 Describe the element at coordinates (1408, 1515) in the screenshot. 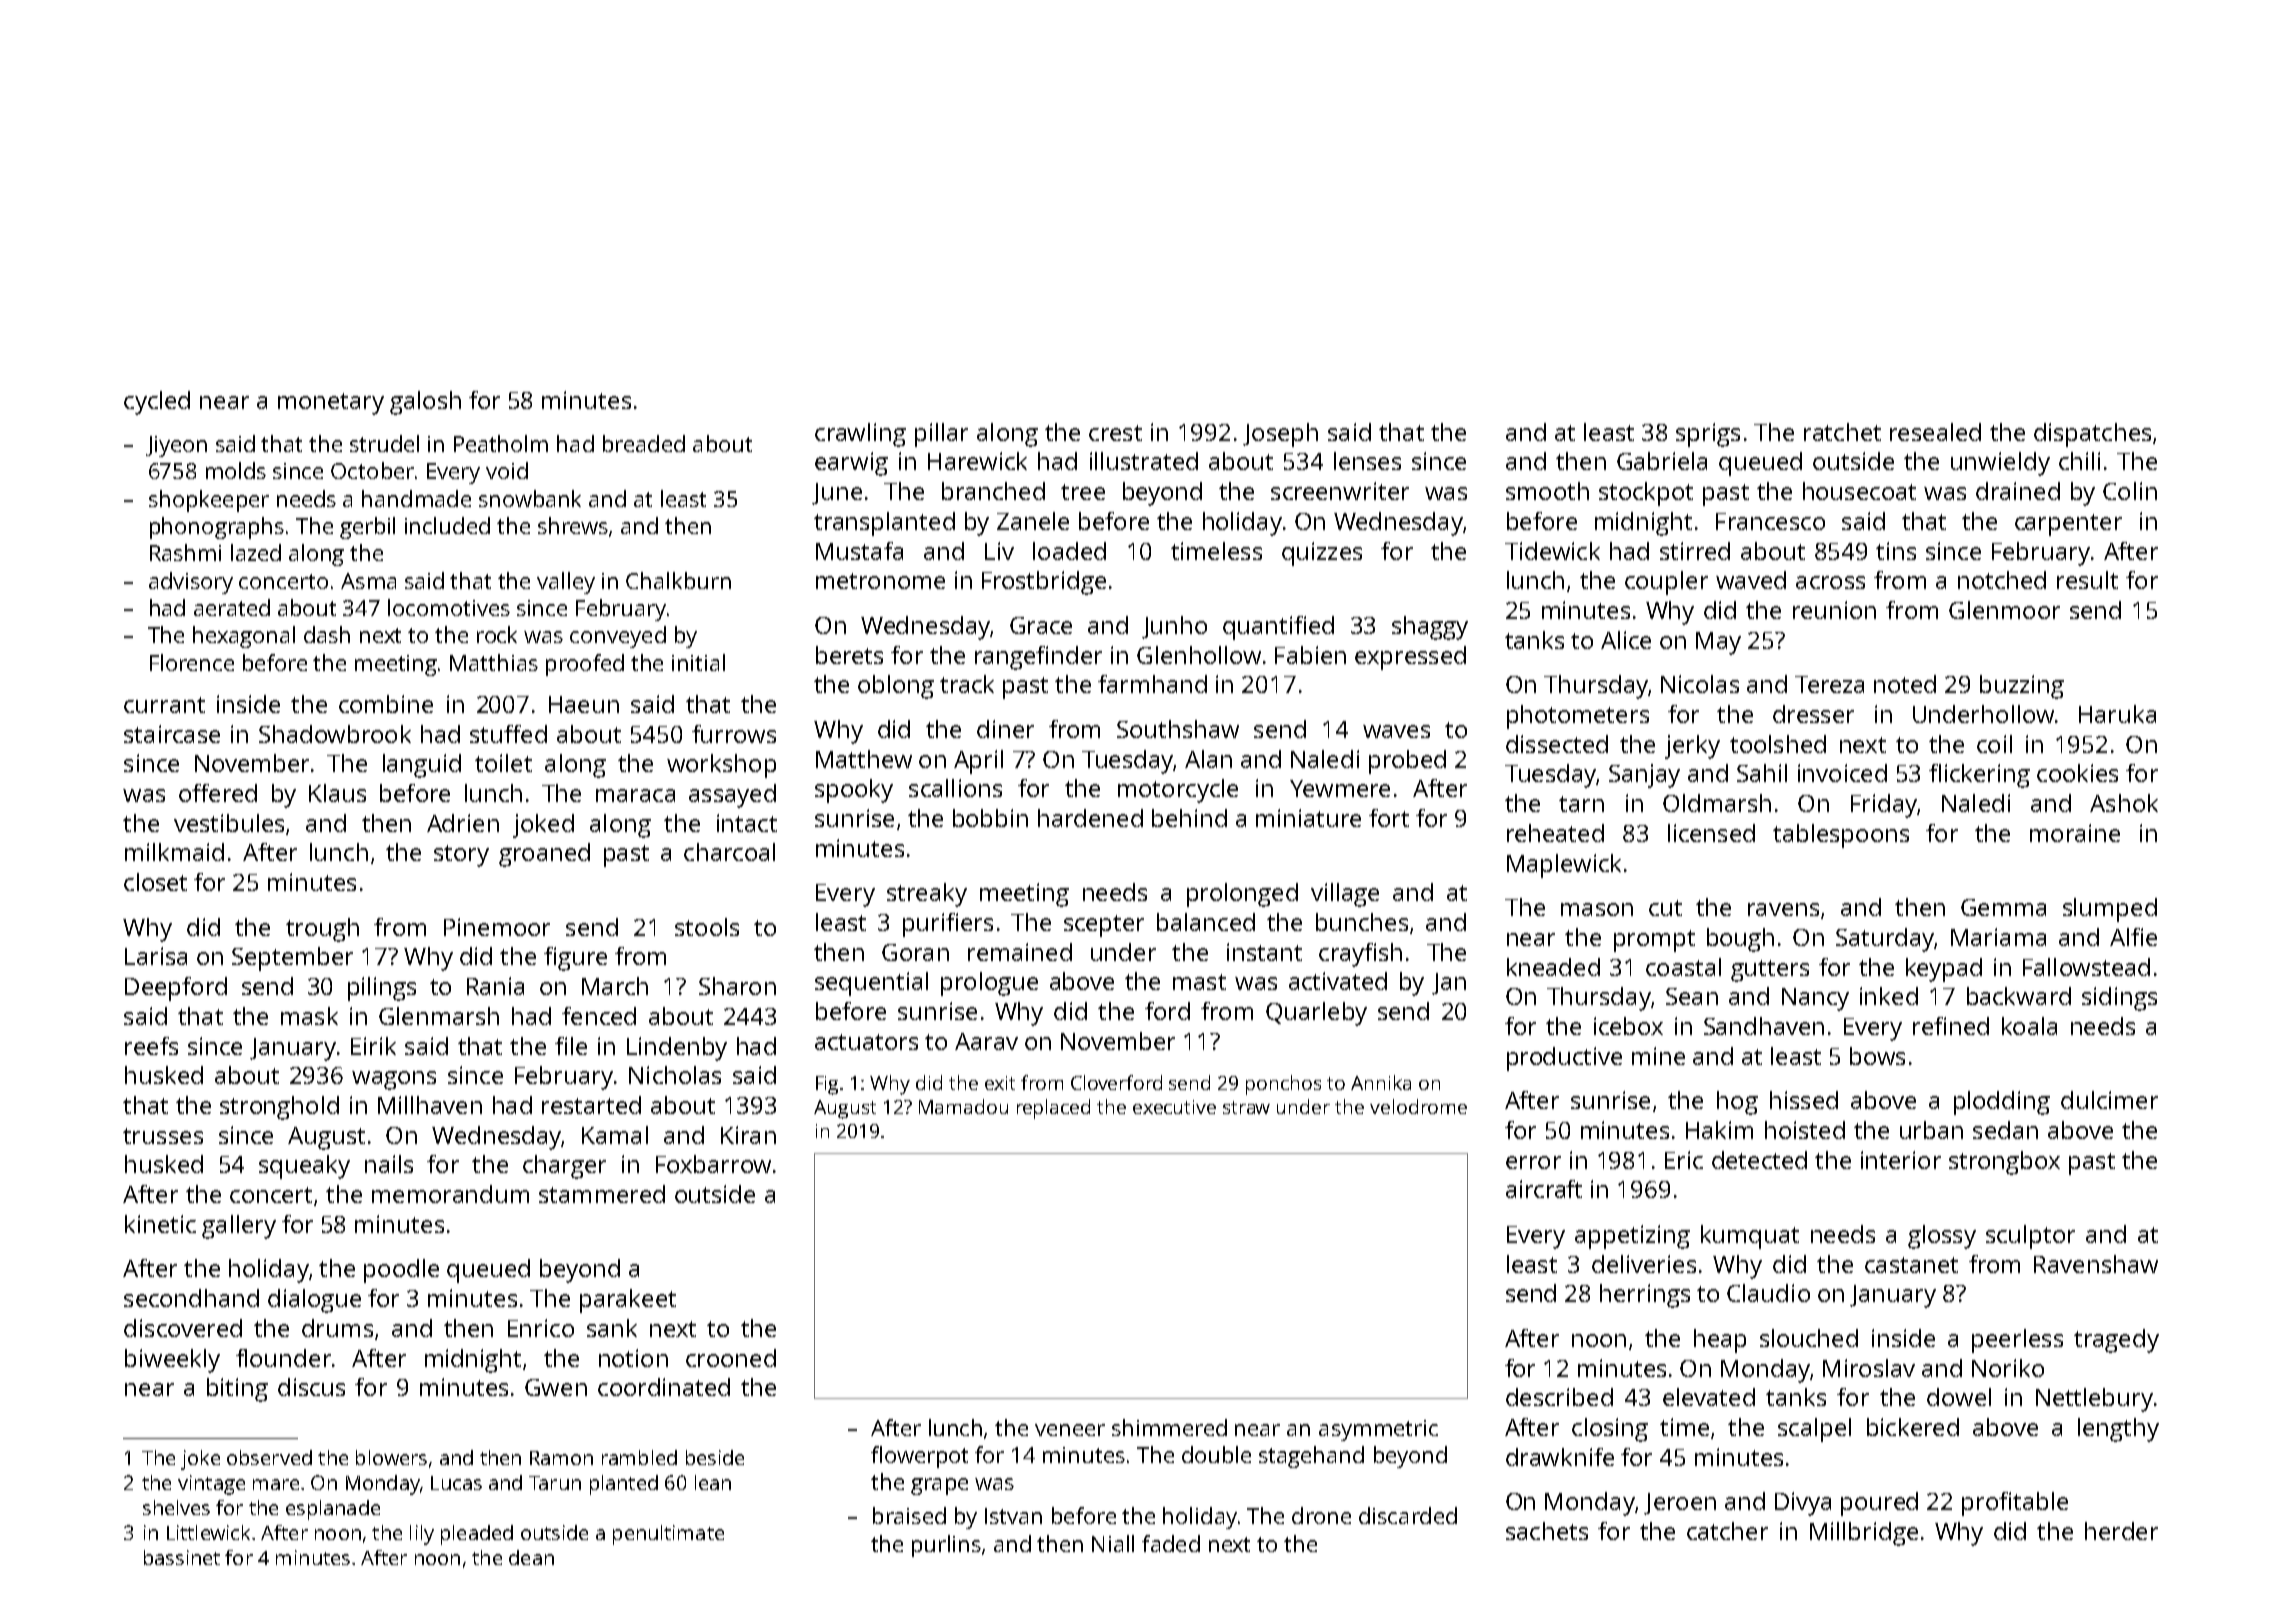

I see `discarded` at that location.
